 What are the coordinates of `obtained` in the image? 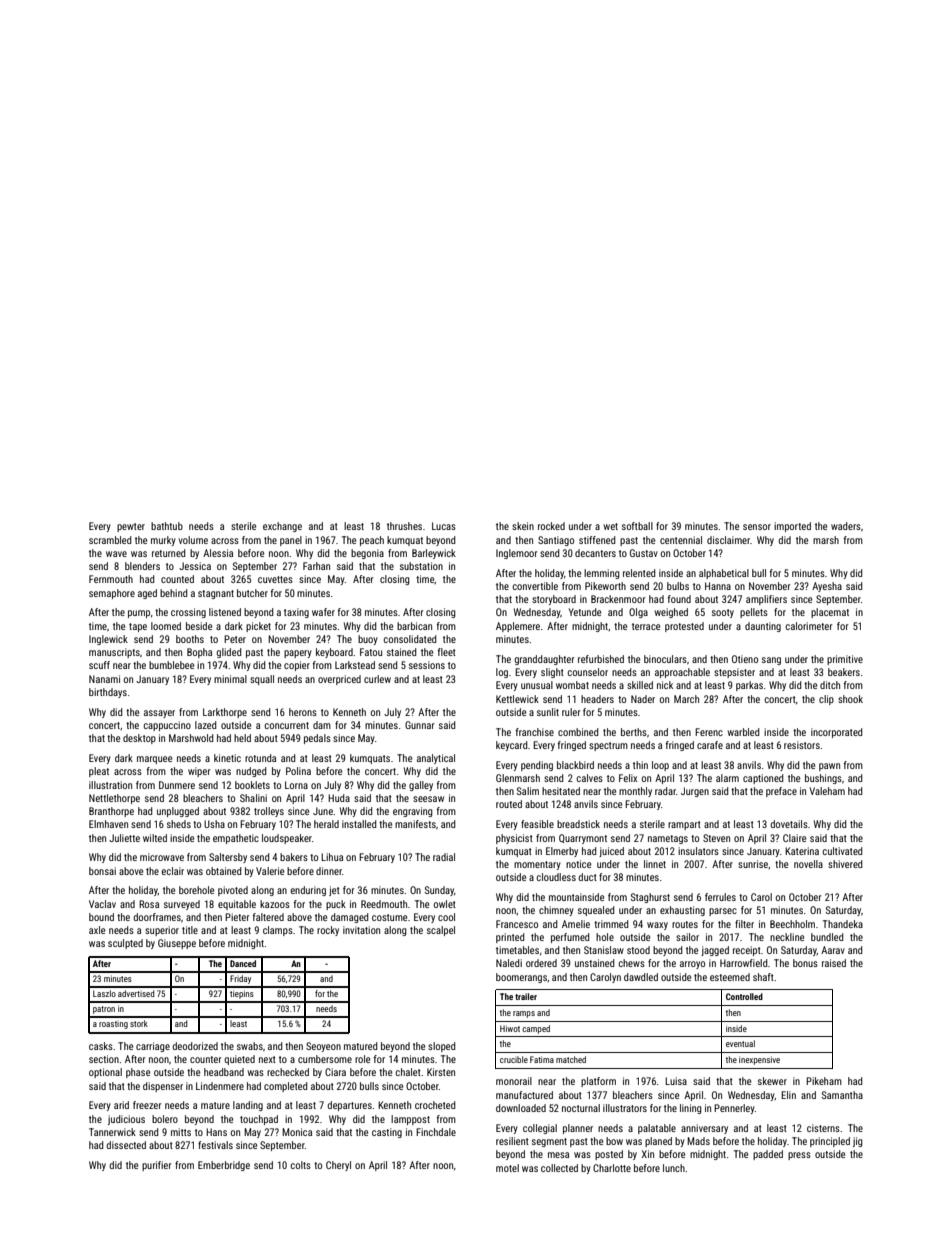 It's located at (224, 871).
